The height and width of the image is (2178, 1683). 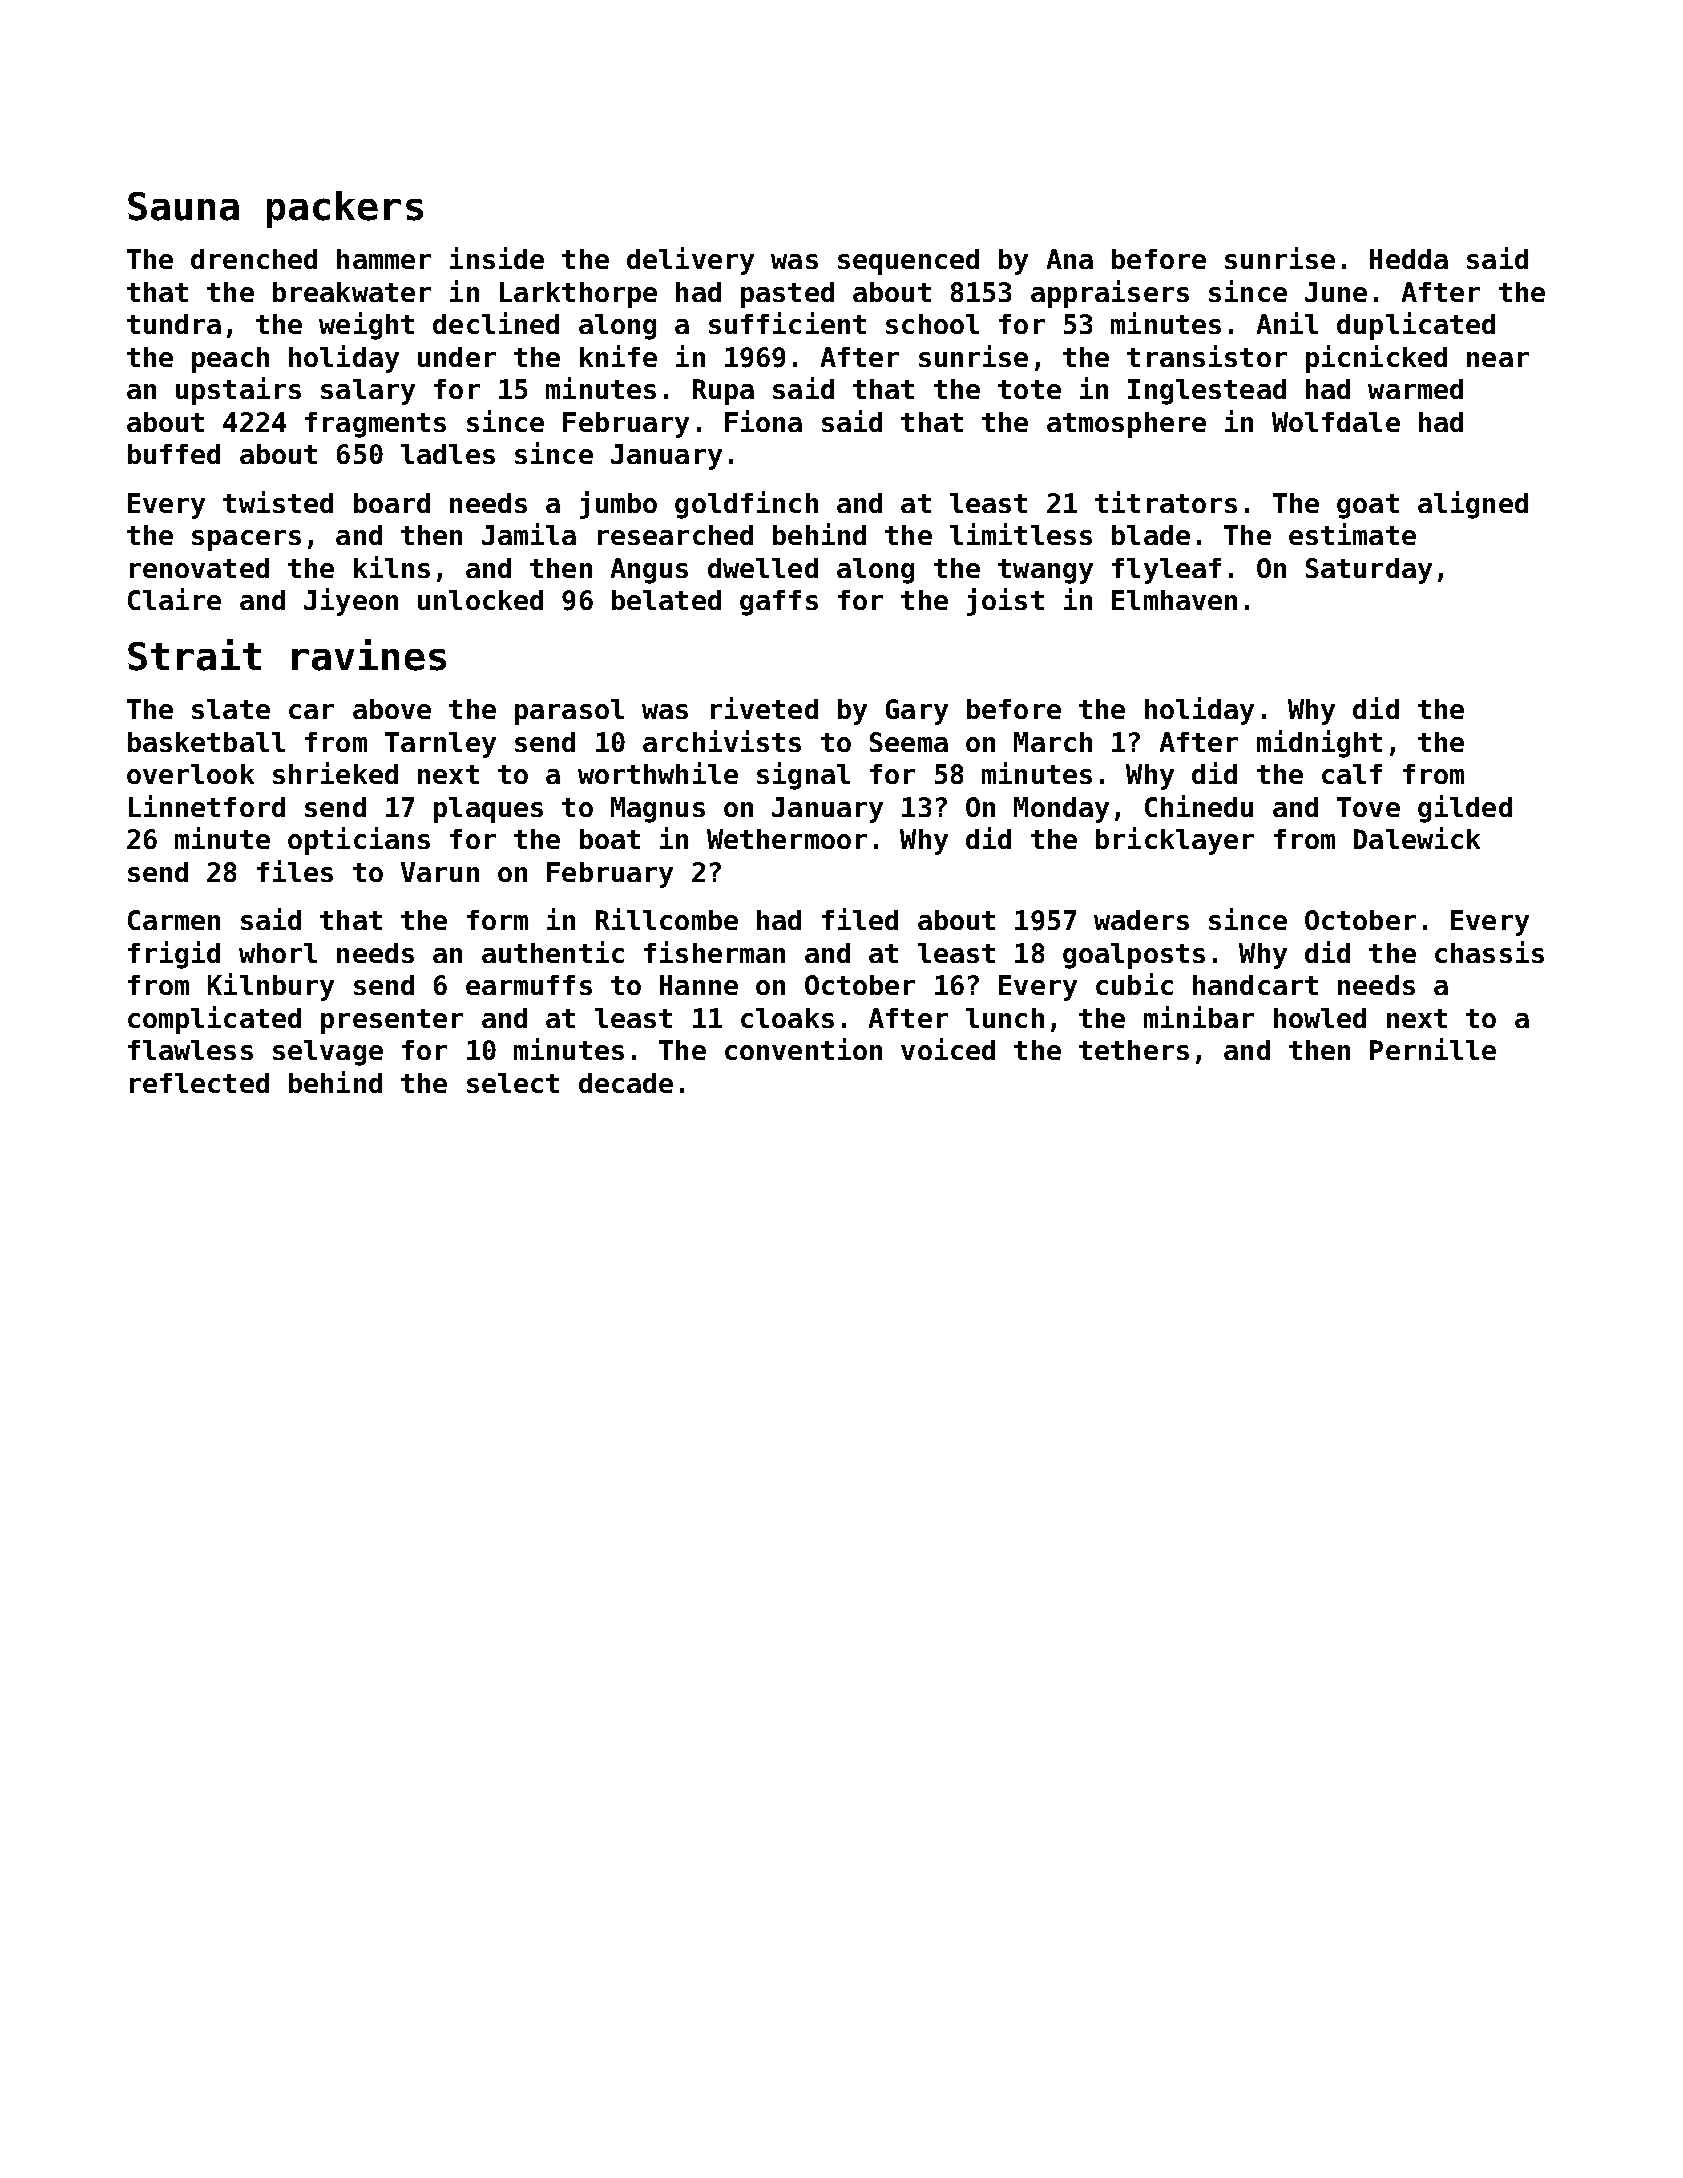 What do you see at coordinates (1473, 505) in the image?
I see `aligned` at bounding box center [1473, 505].
